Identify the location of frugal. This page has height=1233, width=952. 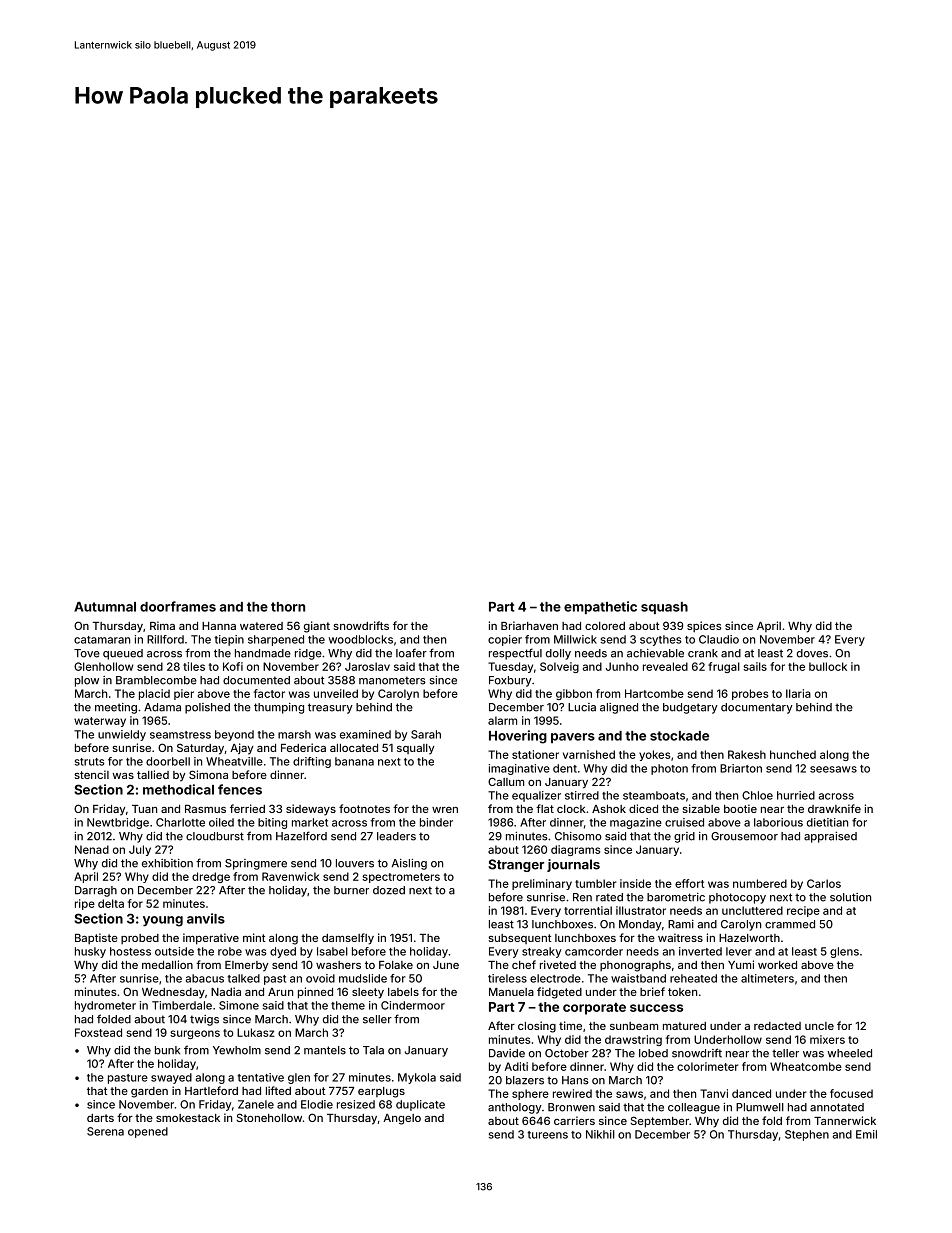
(724, 667).
